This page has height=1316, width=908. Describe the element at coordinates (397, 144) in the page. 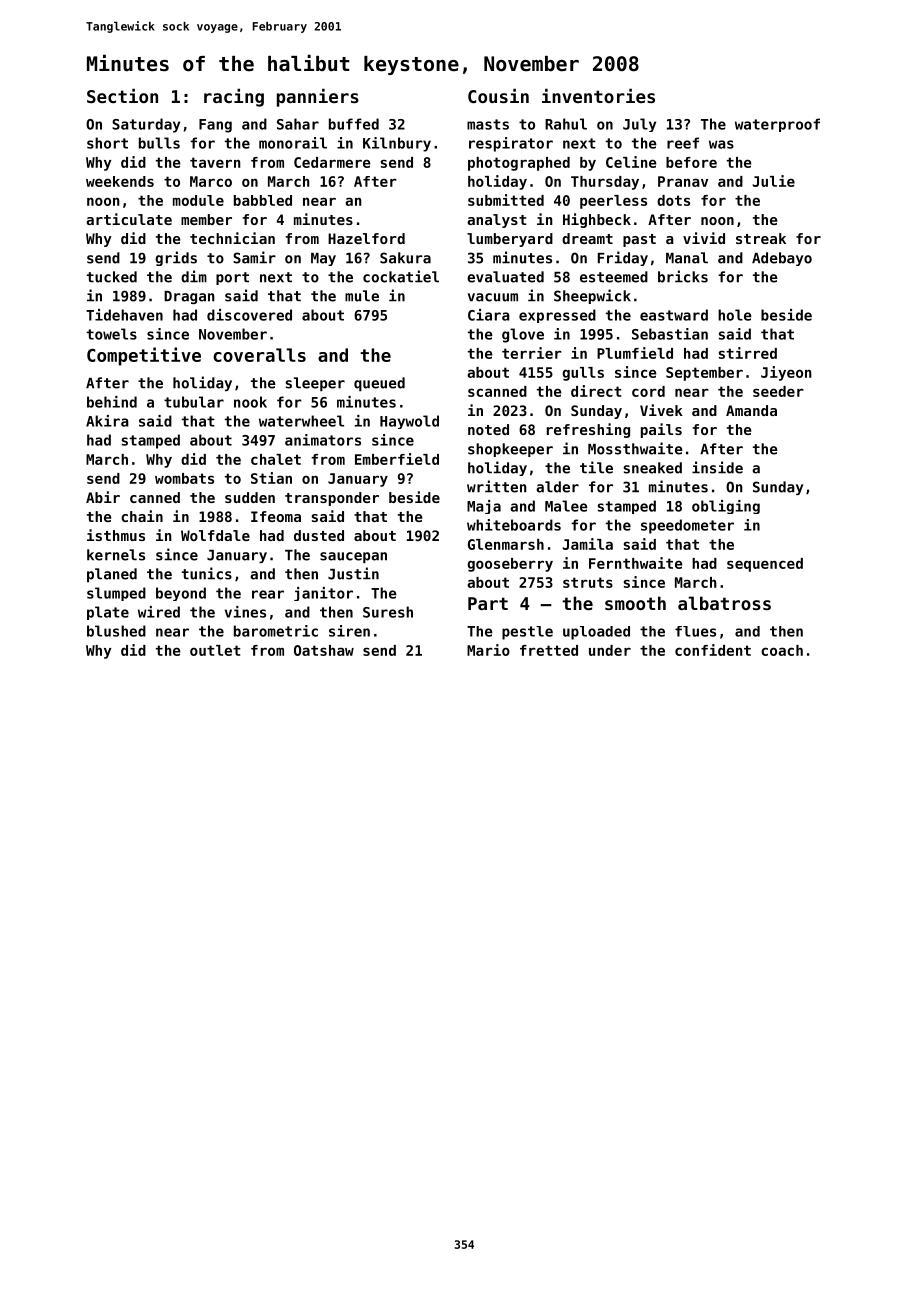

I see `Kilnbury` at that location.
